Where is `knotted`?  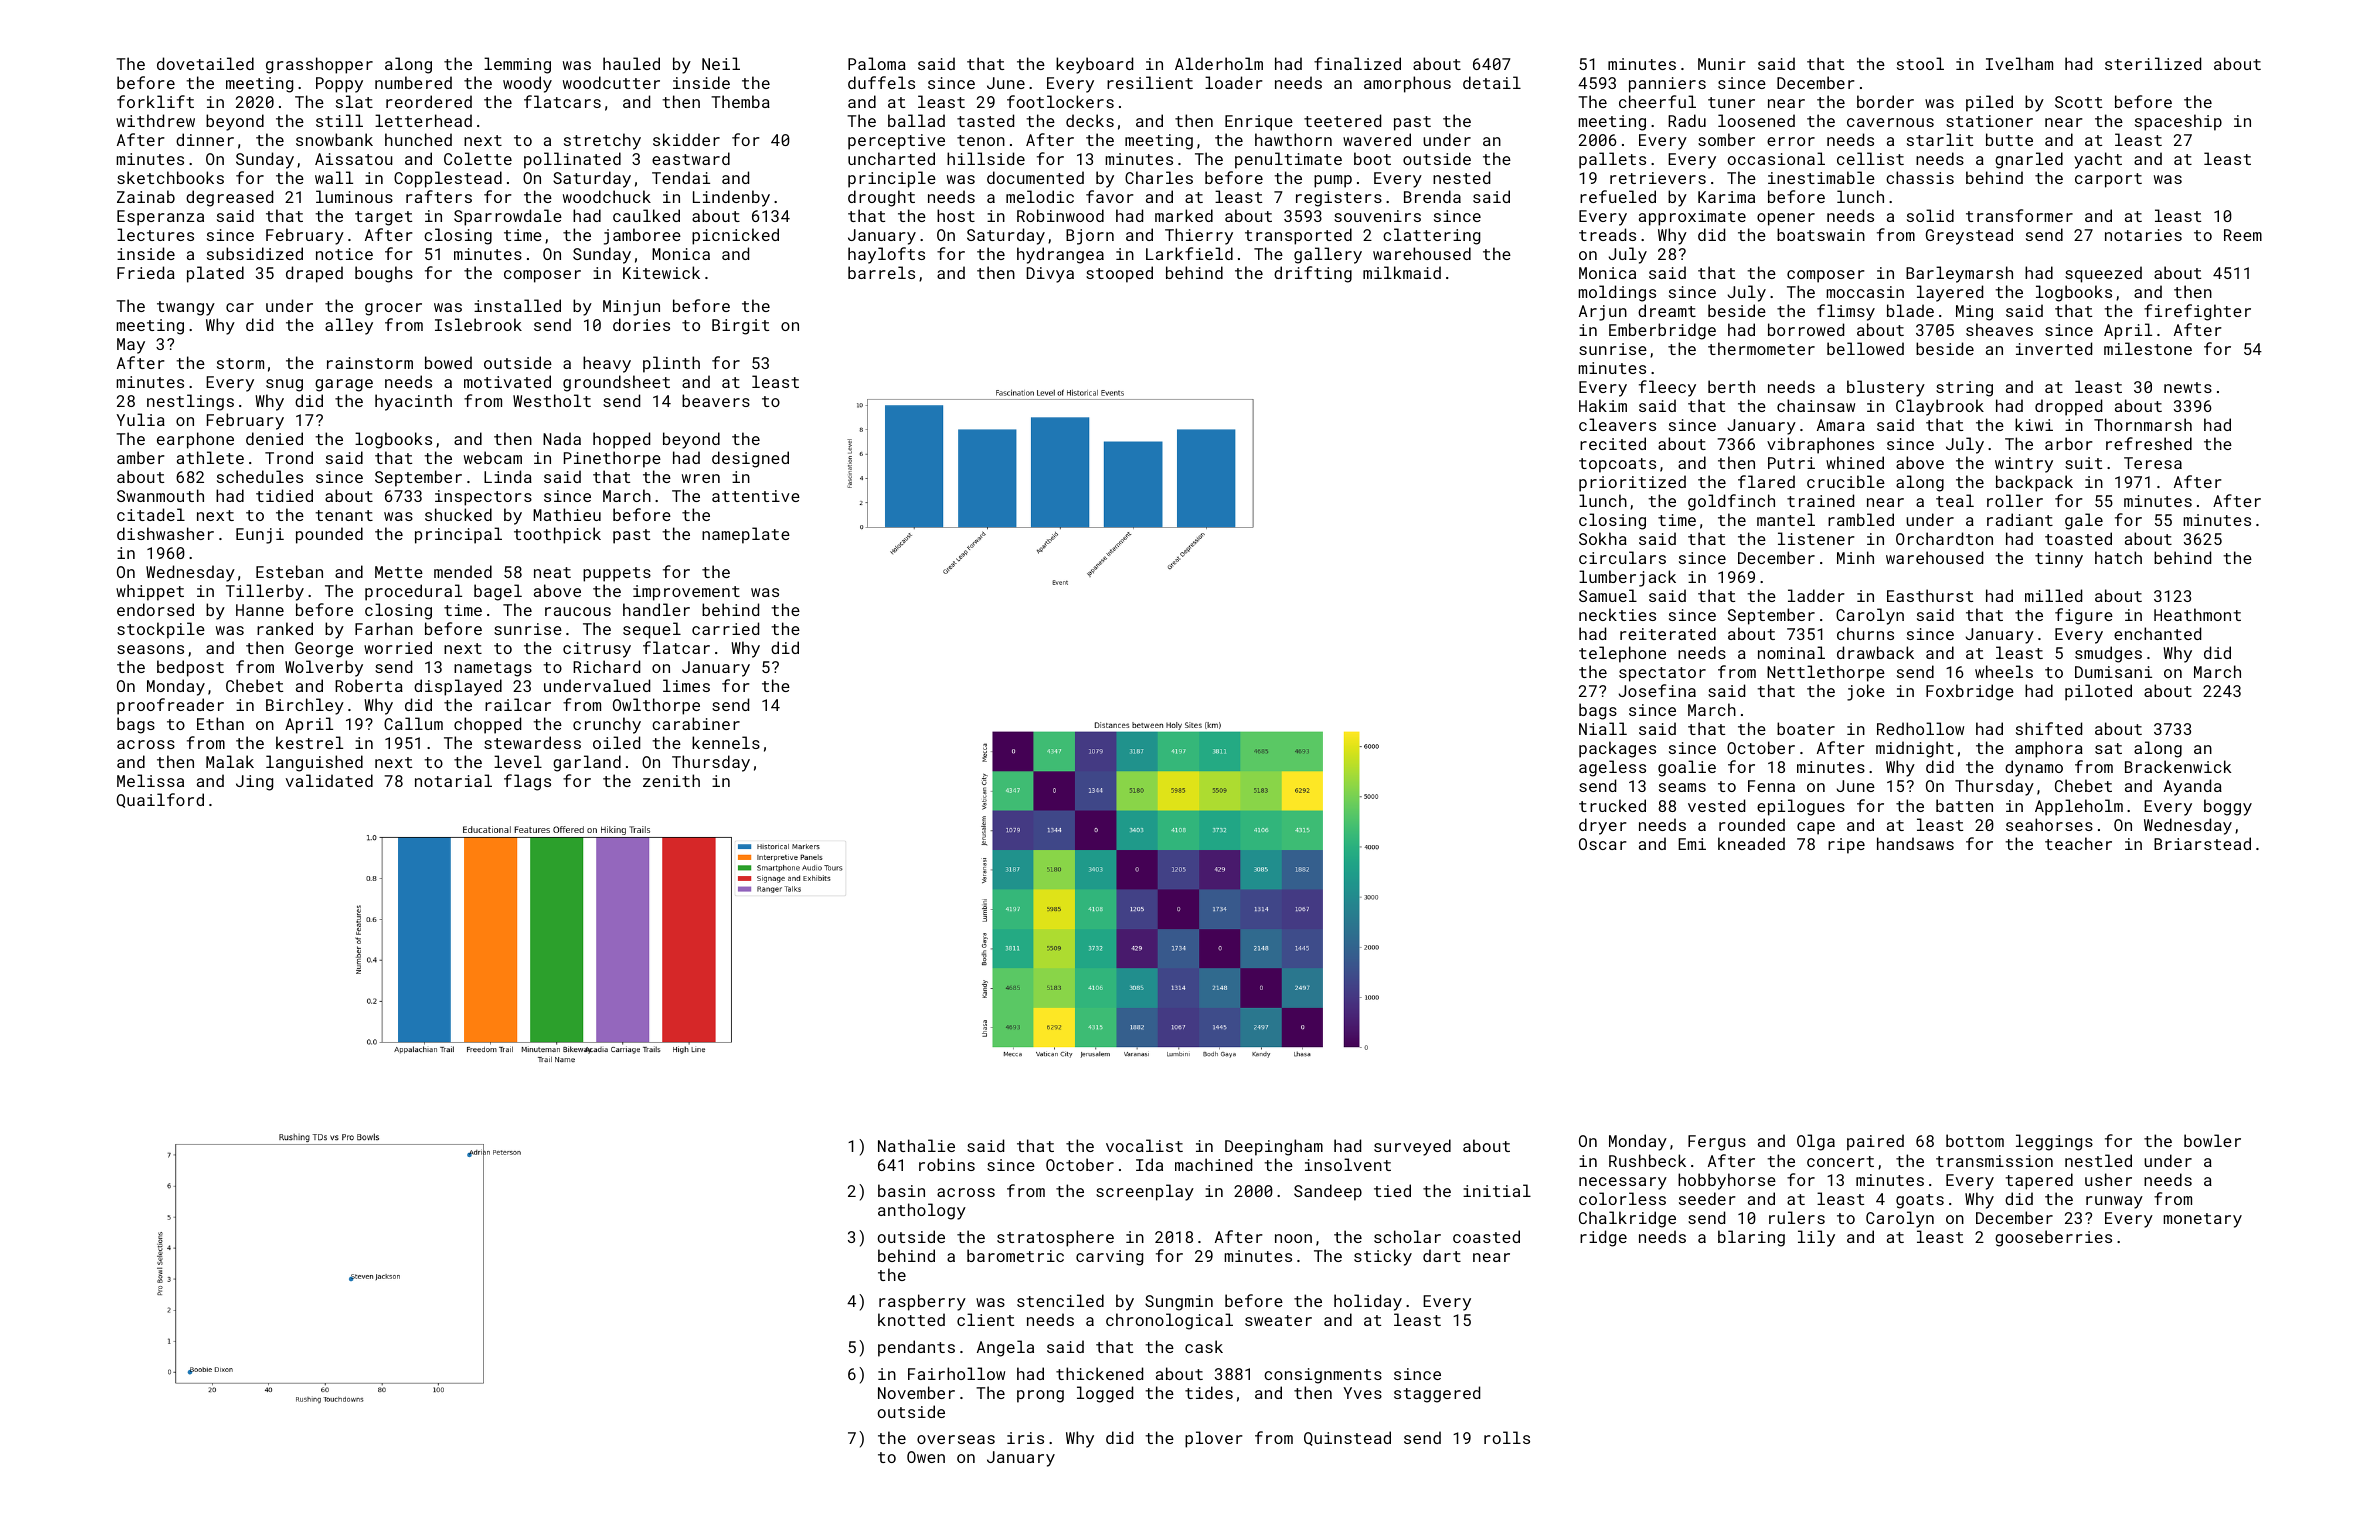 knotted is located at coordinates (911, 1319).
